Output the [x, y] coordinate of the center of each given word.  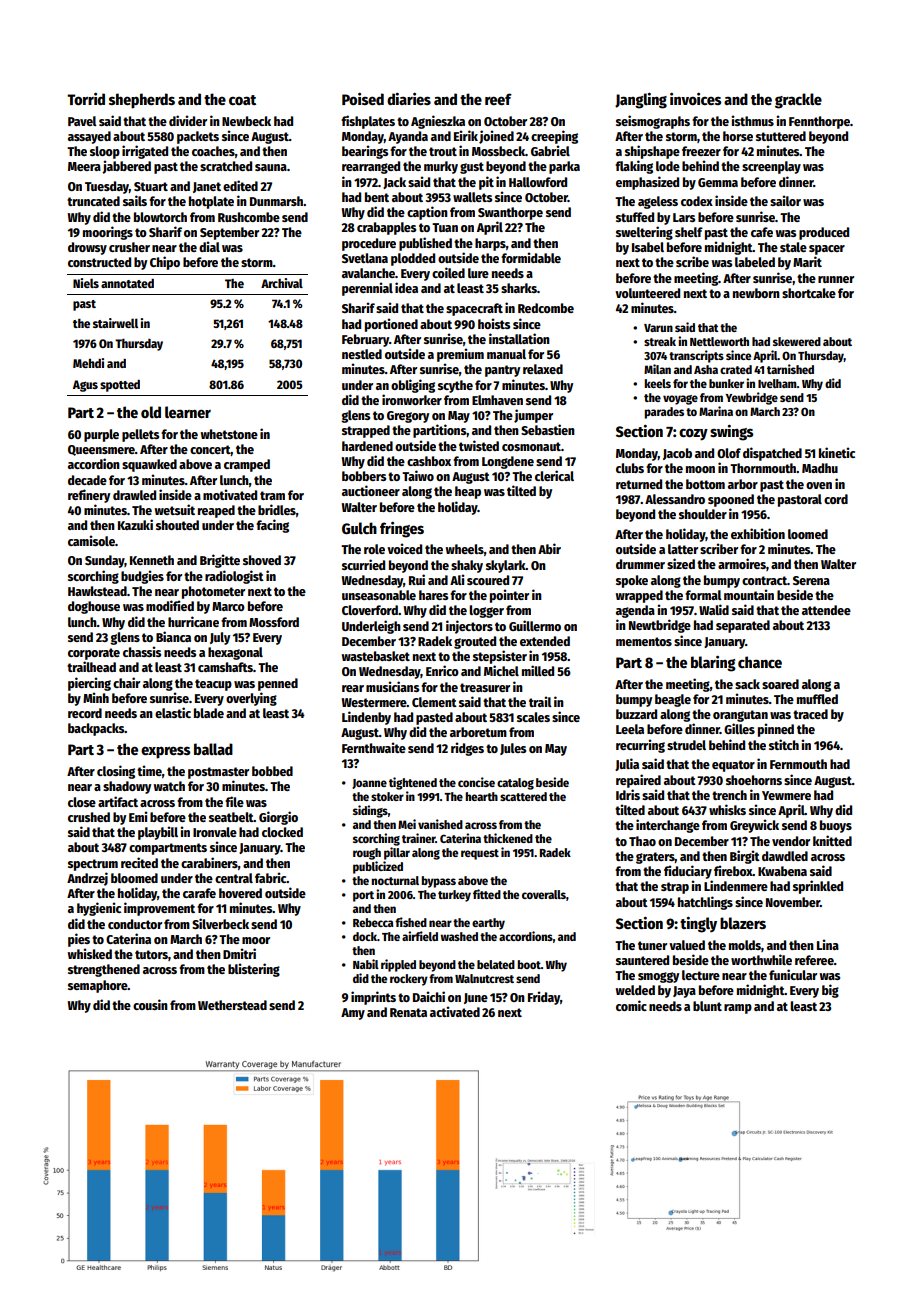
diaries [409, 99]
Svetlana [365, 258]
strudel [686, 745]
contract [764, 580]
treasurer [485, 687]
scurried [363, 564]
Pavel [82, 121]
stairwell [115, 323]
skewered [797, 341]
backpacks [96, 729]
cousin [150, 1004]
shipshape [652, 152]
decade [87, 480]
